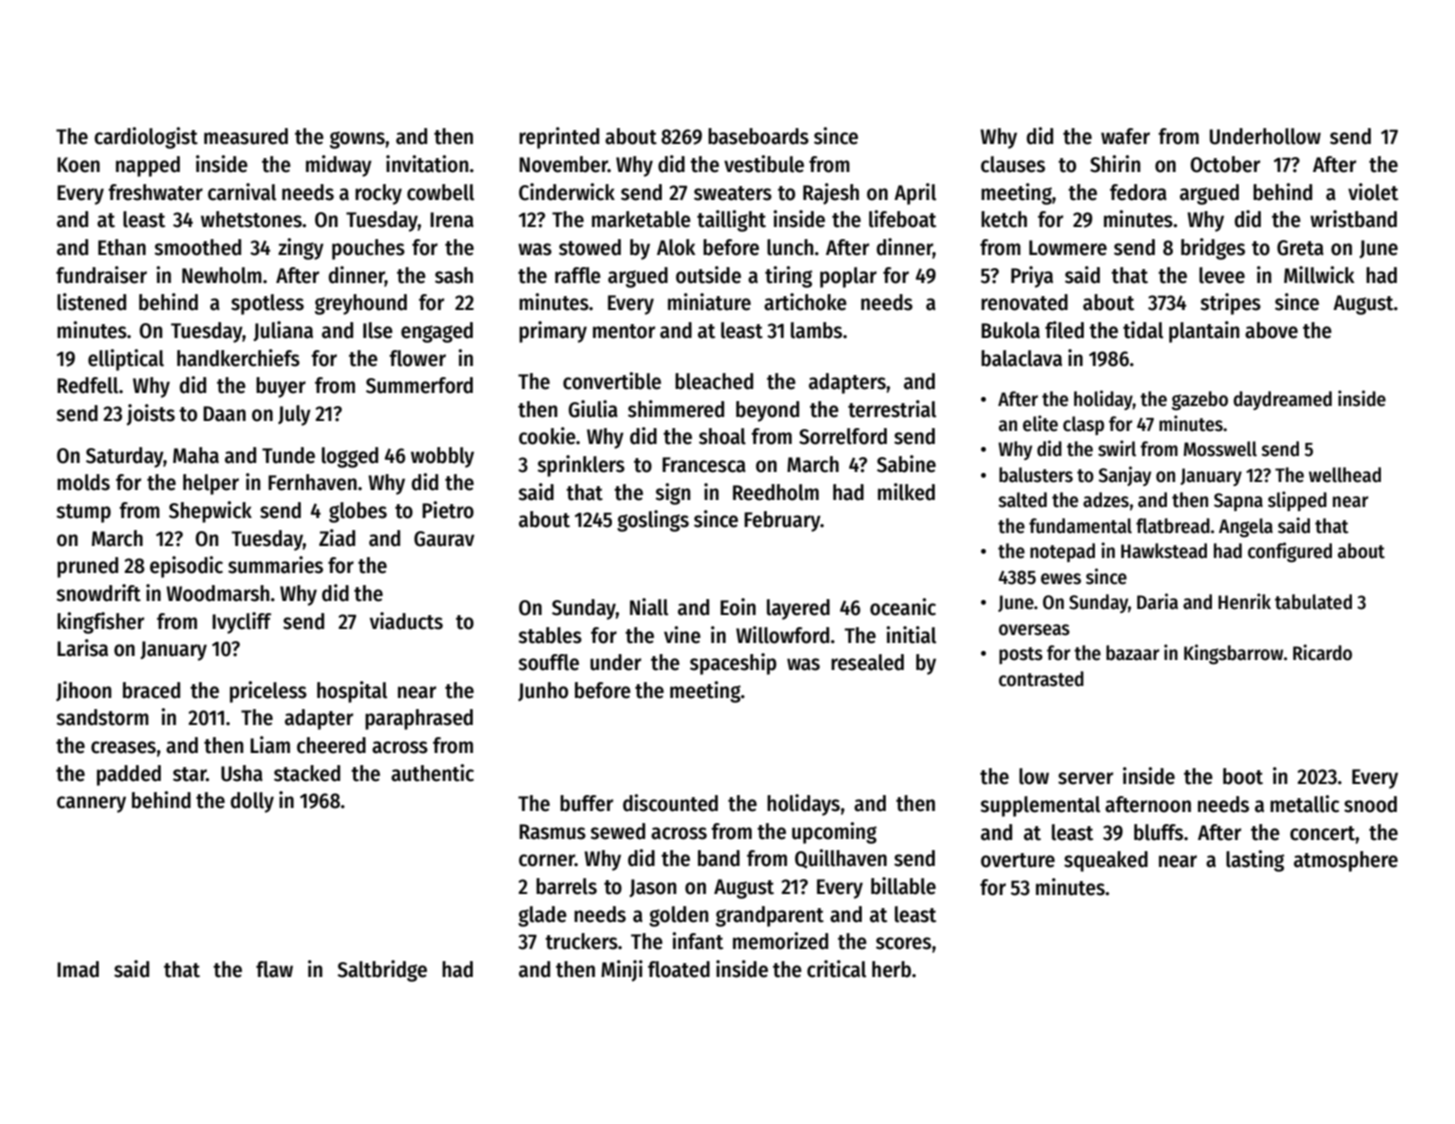 The height and width of the screenshot is (1124, 1455). I want to click on flaw, so click(274, 969).
